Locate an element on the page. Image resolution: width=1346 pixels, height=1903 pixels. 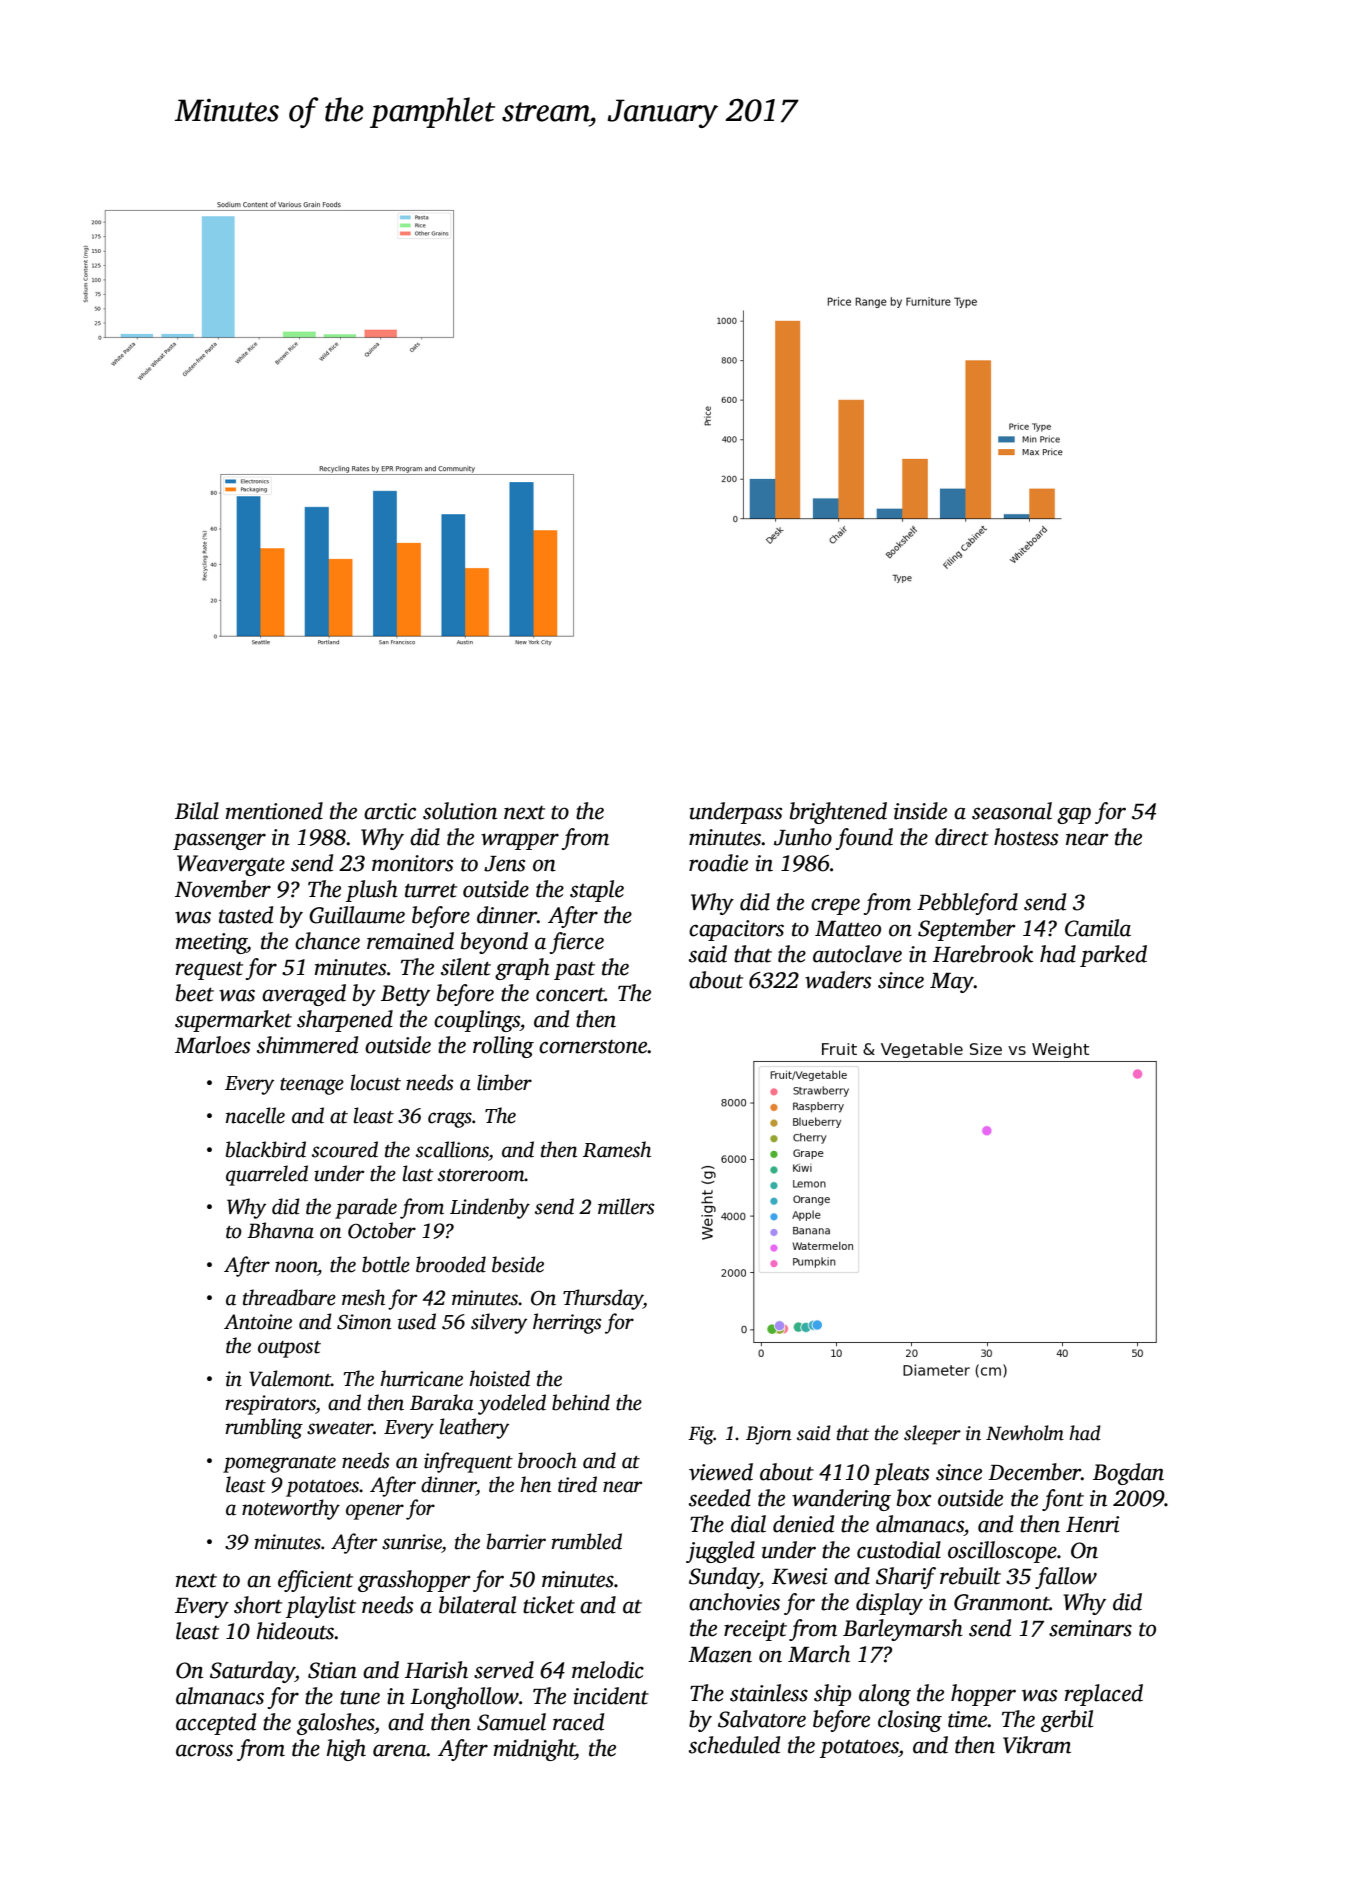
Bjorn is located at coordinates (769, 1435).
